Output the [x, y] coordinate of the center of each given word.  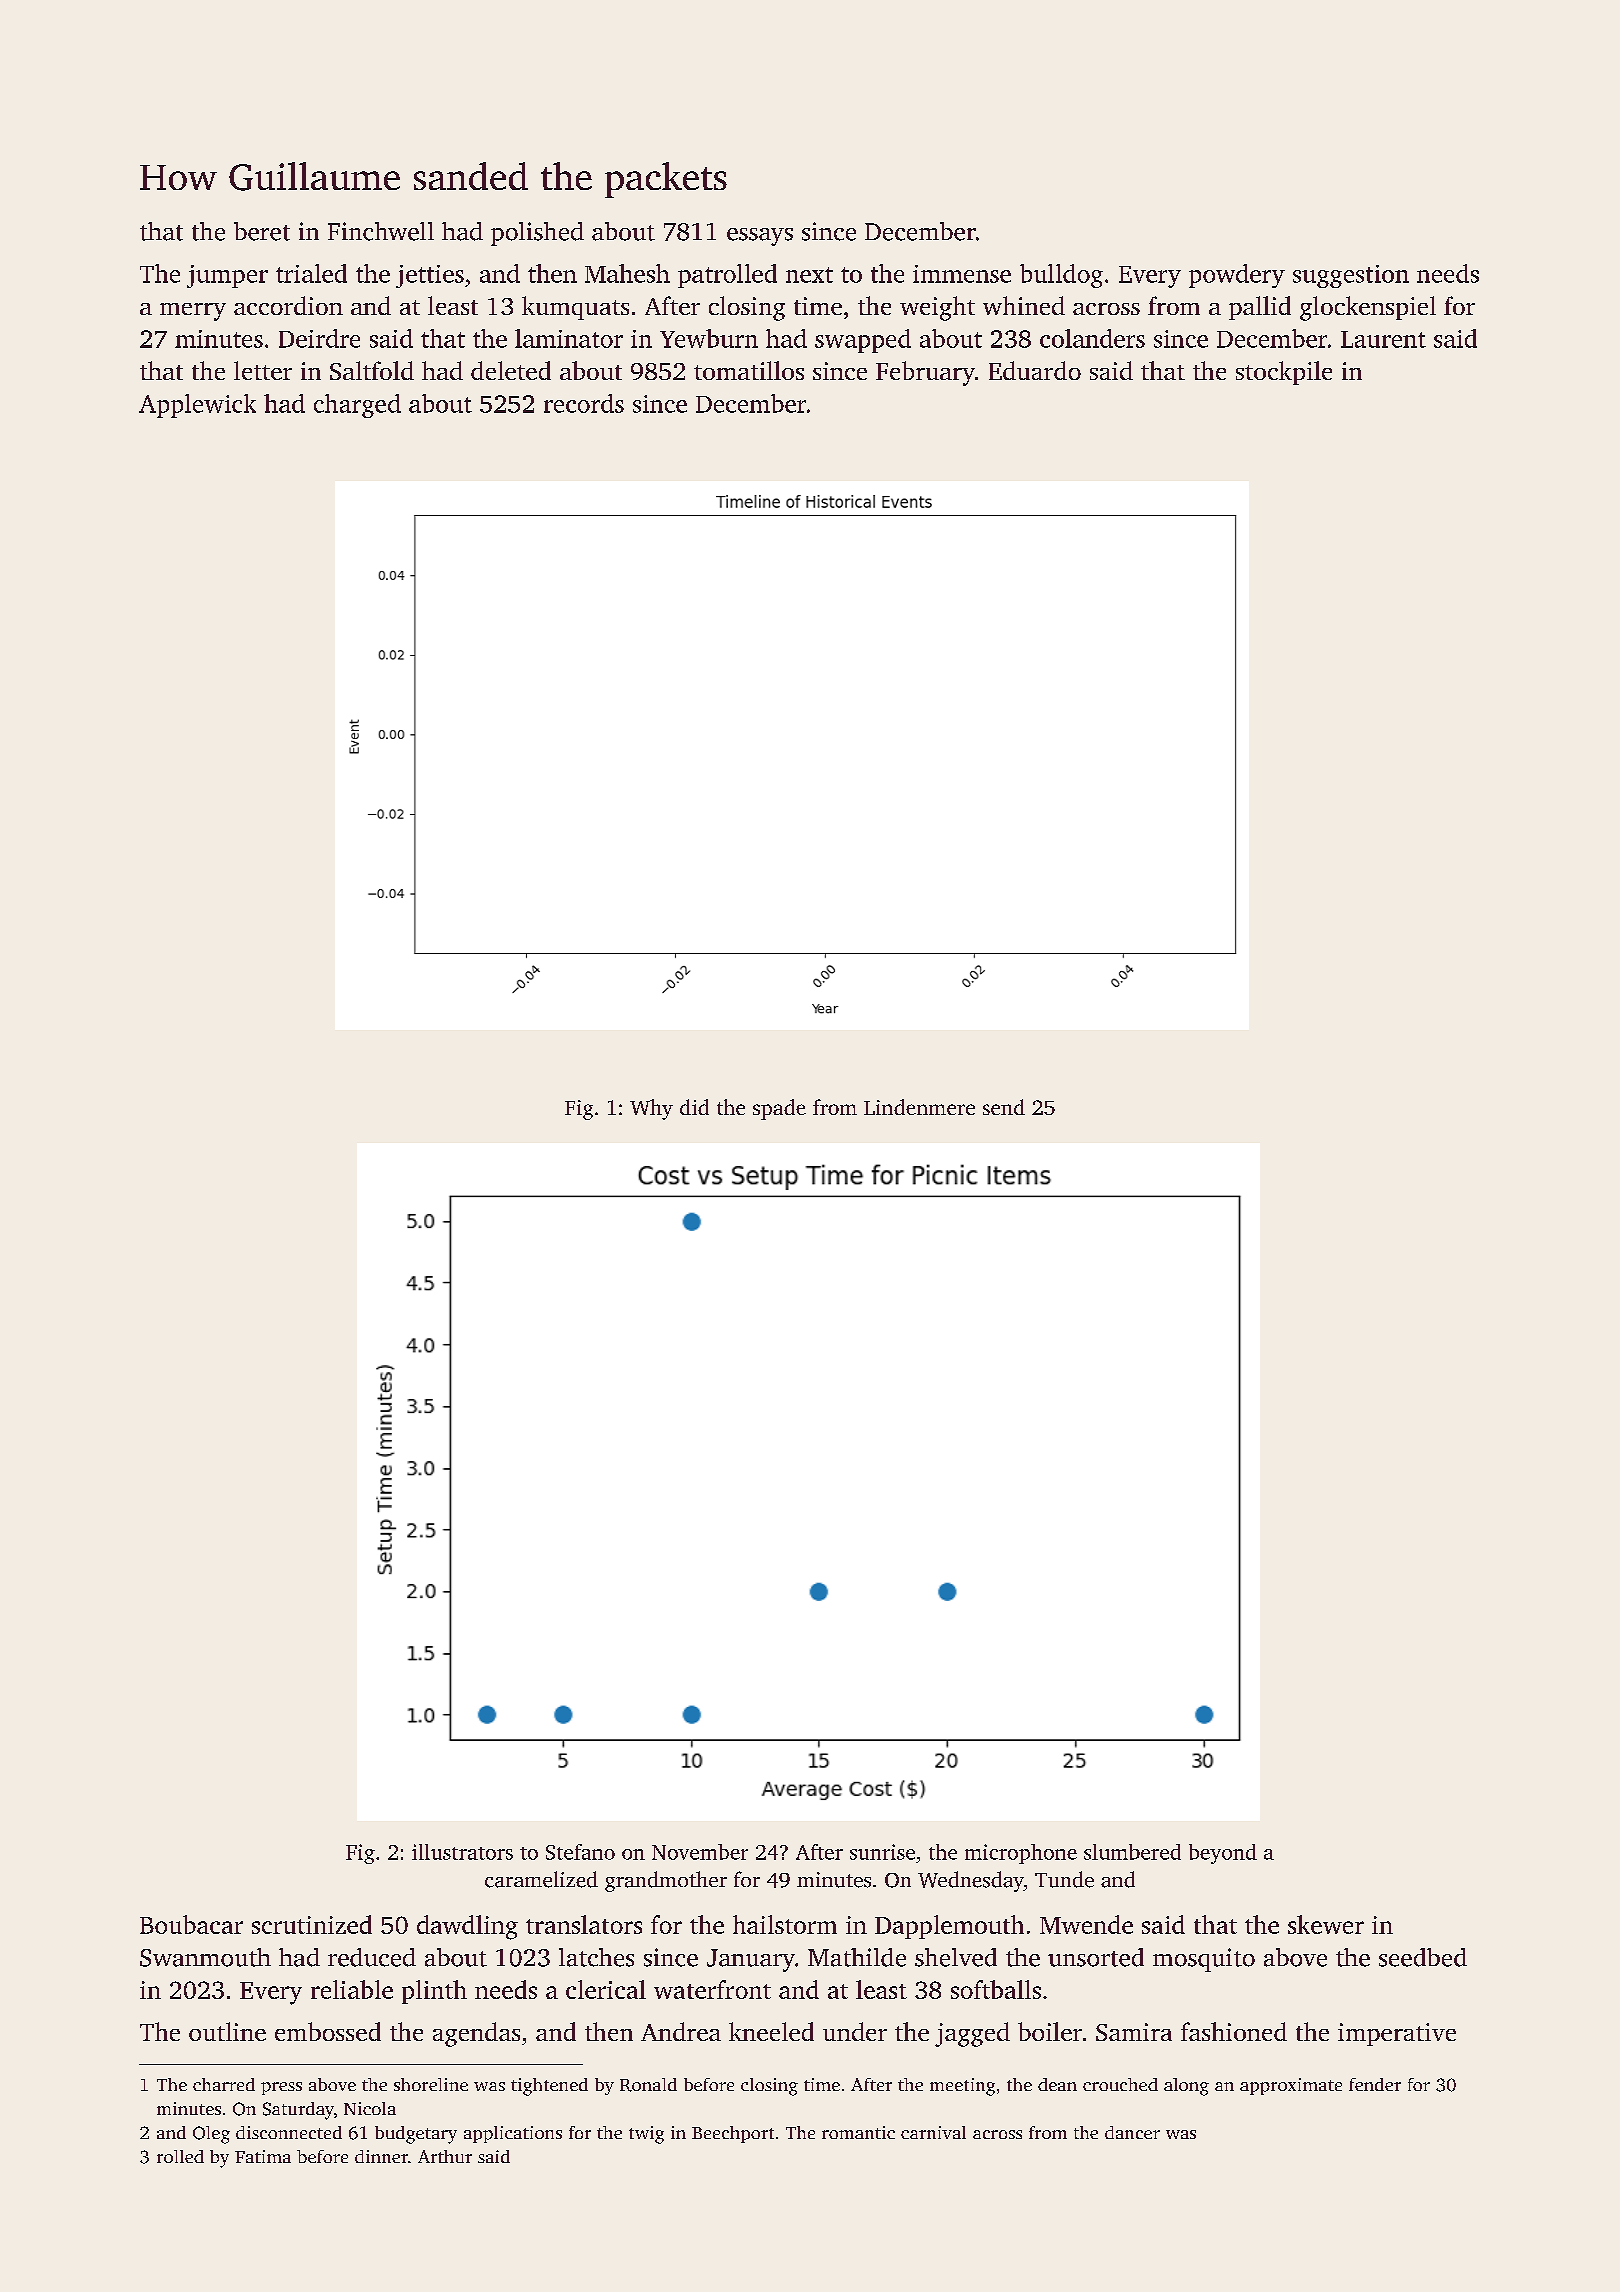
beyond [1223, 1854]
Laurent [1383, 339]
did [694, 1107]
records [584, 403]
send [1004, 1107]
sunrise [882, 1852]
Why [651, 1109]
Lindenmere [919, 1107]
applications [513, 2134]
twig [646, 2135]
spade [779, 1109]
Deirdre [319, 338]
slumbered [1132, 1852]
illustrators [462, 1852]
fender [1375, 2084]
